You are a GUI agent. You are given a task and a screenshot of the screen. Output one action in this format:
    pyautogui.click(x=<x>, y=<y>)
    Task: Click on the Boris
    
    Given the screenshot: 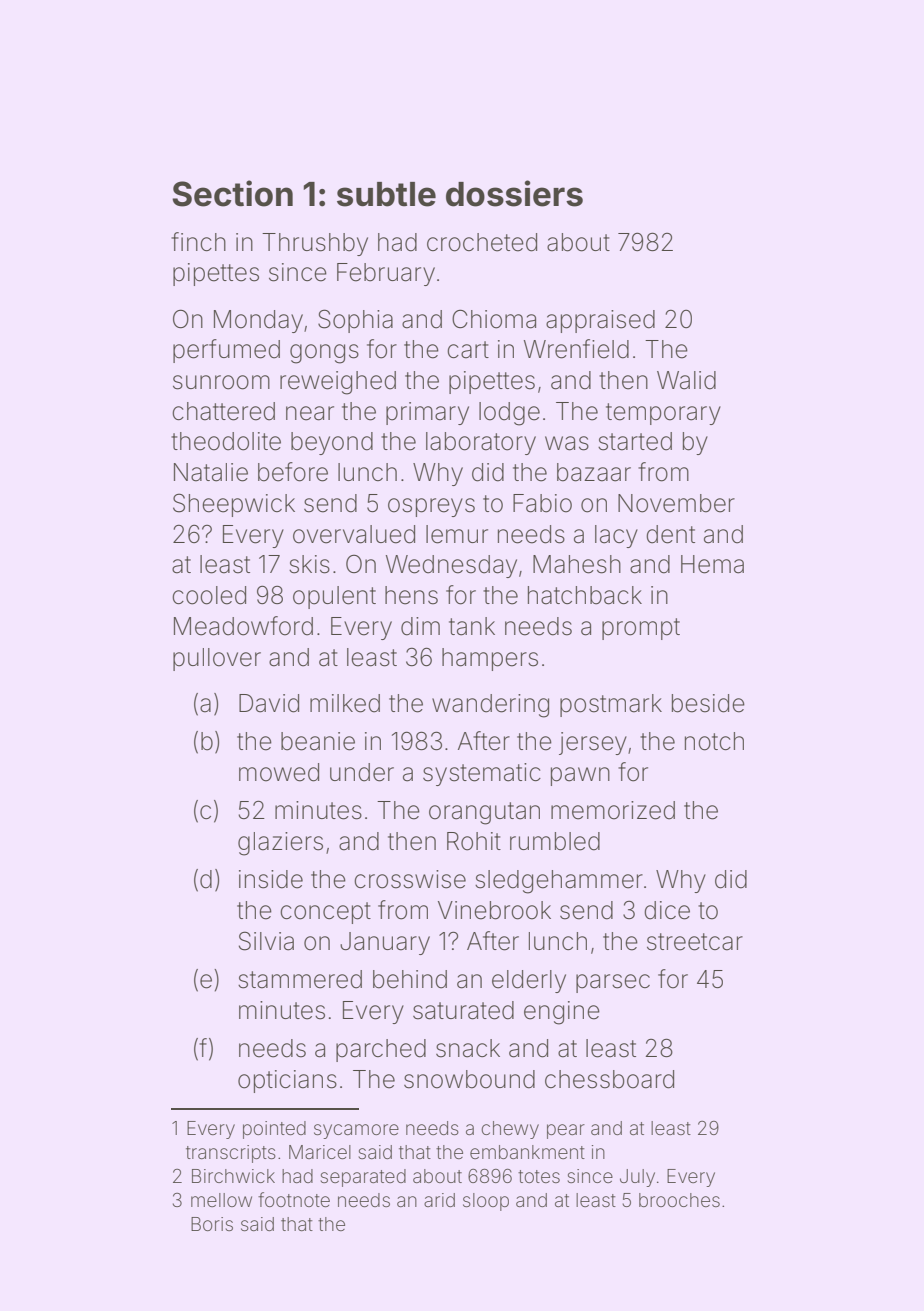 What is the action you would take?
    pyautogui.click(x=212, y=1224)
